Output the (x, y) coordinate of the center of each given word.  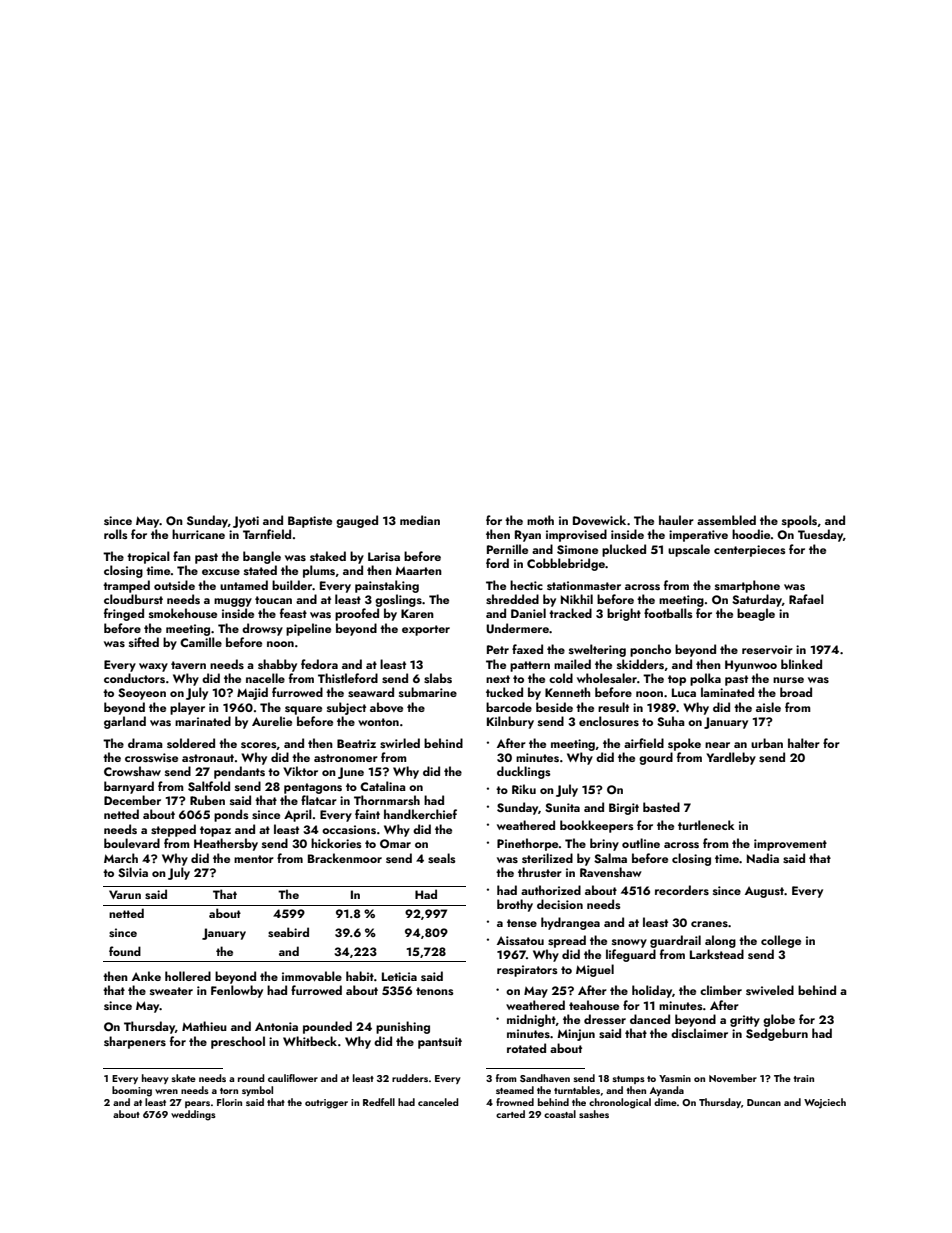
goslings (398, 600)
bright (624, 614)
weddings (193, 1115)
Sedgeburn (777, 1034)
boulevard (132, 843)
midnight (531, 1020)
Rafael (806, 599)
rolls (116, 534)
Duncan (764, 1102)
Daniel (528, 613)
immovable (312, 976)
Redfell (379, 1102)
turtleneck (706, 825)
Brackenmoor (345, 858)
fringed (124, 614)
